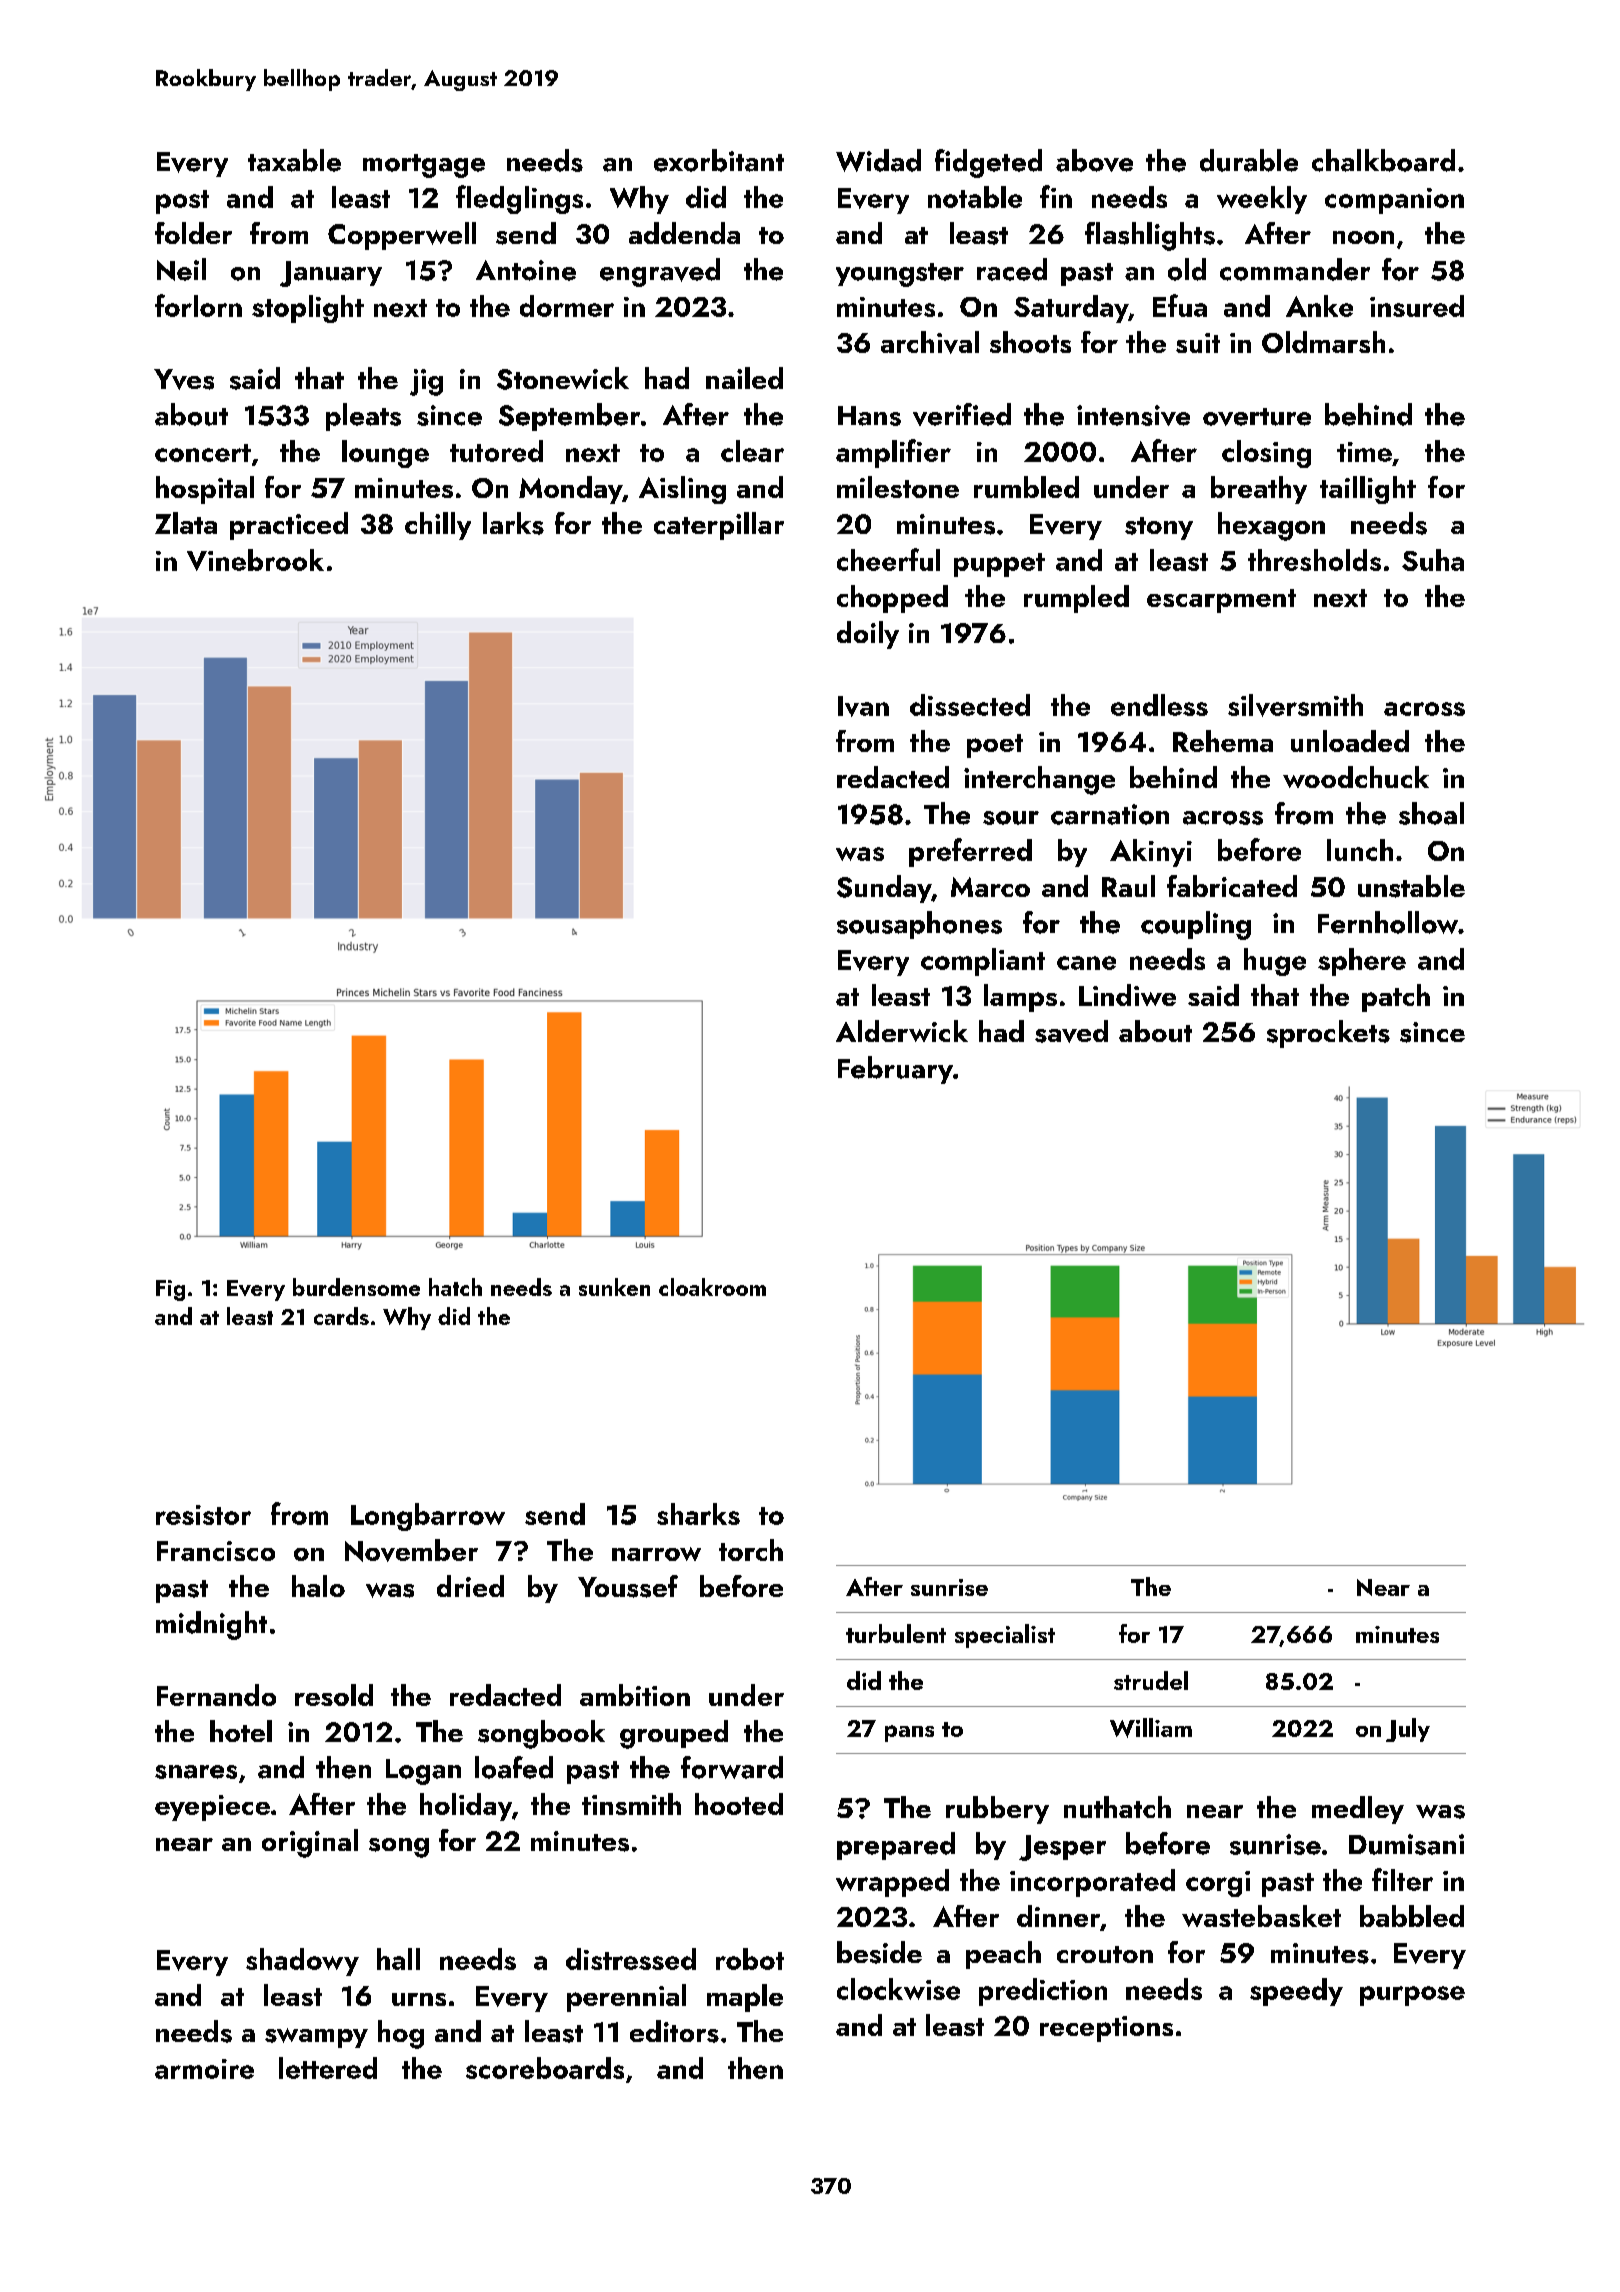 This page has width=1620, height=2292. Describe the element at coordinates (674, 2031) in the page. I see `editors` at that location.
